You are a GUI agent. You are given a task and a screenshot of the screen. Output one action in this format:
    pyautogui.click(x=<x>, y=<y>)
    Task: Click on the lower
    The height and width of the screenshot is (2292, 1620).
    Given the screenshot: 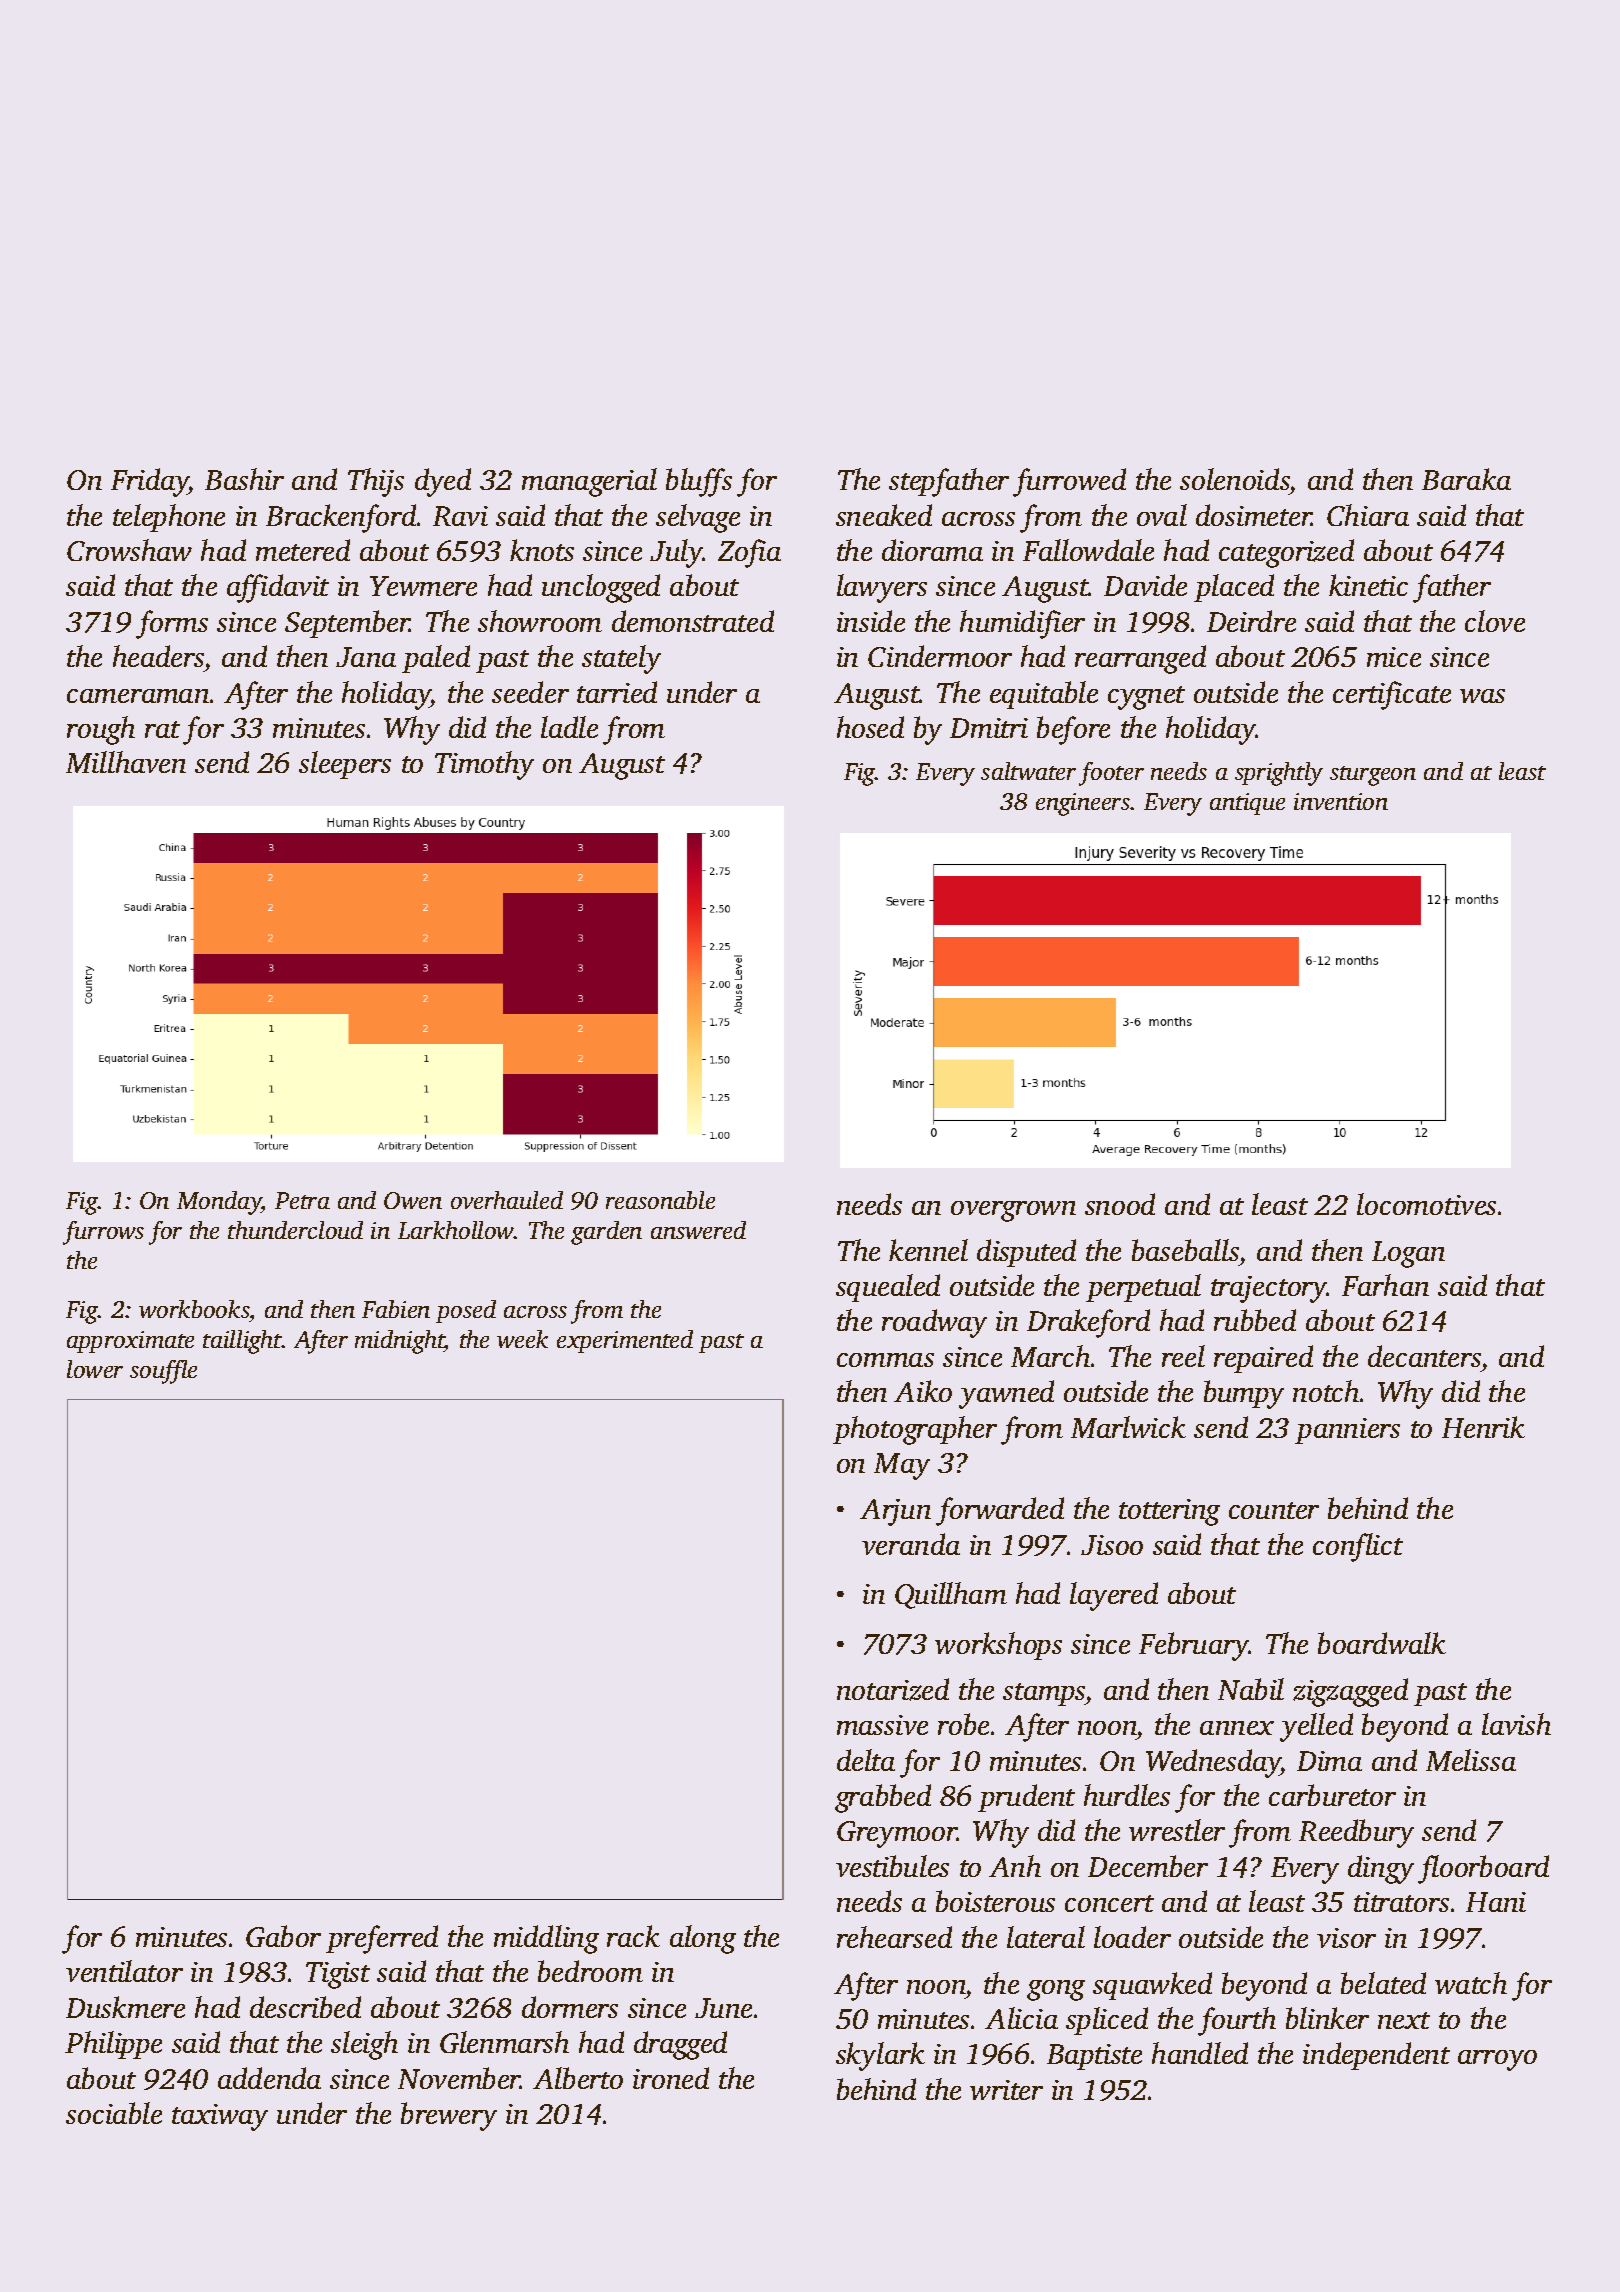 What is the action you would take?
    pyautogui.click(x=95, y=1369)
